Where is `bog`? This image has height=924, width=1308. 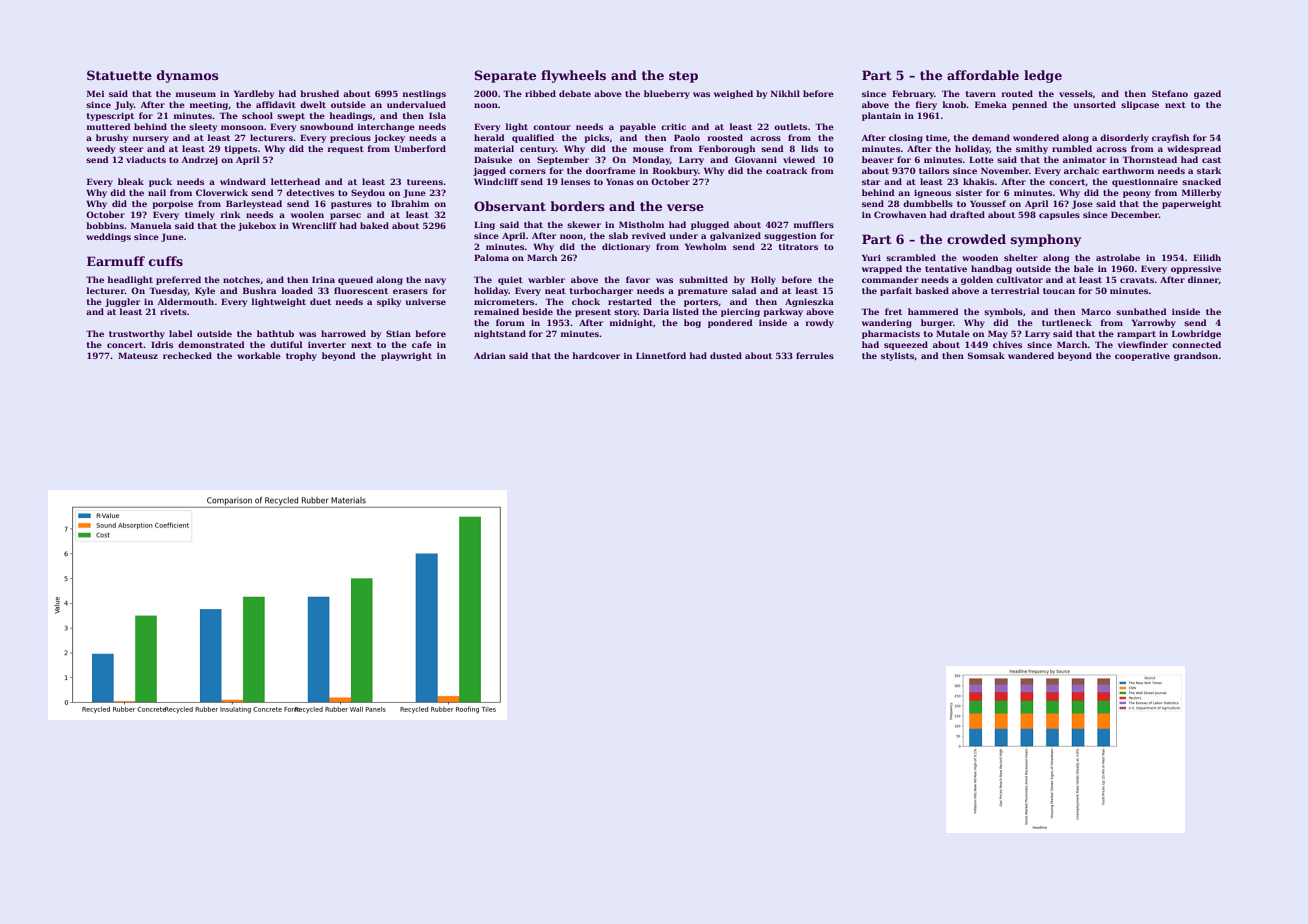 bog is located at coordinates (692, 323).
